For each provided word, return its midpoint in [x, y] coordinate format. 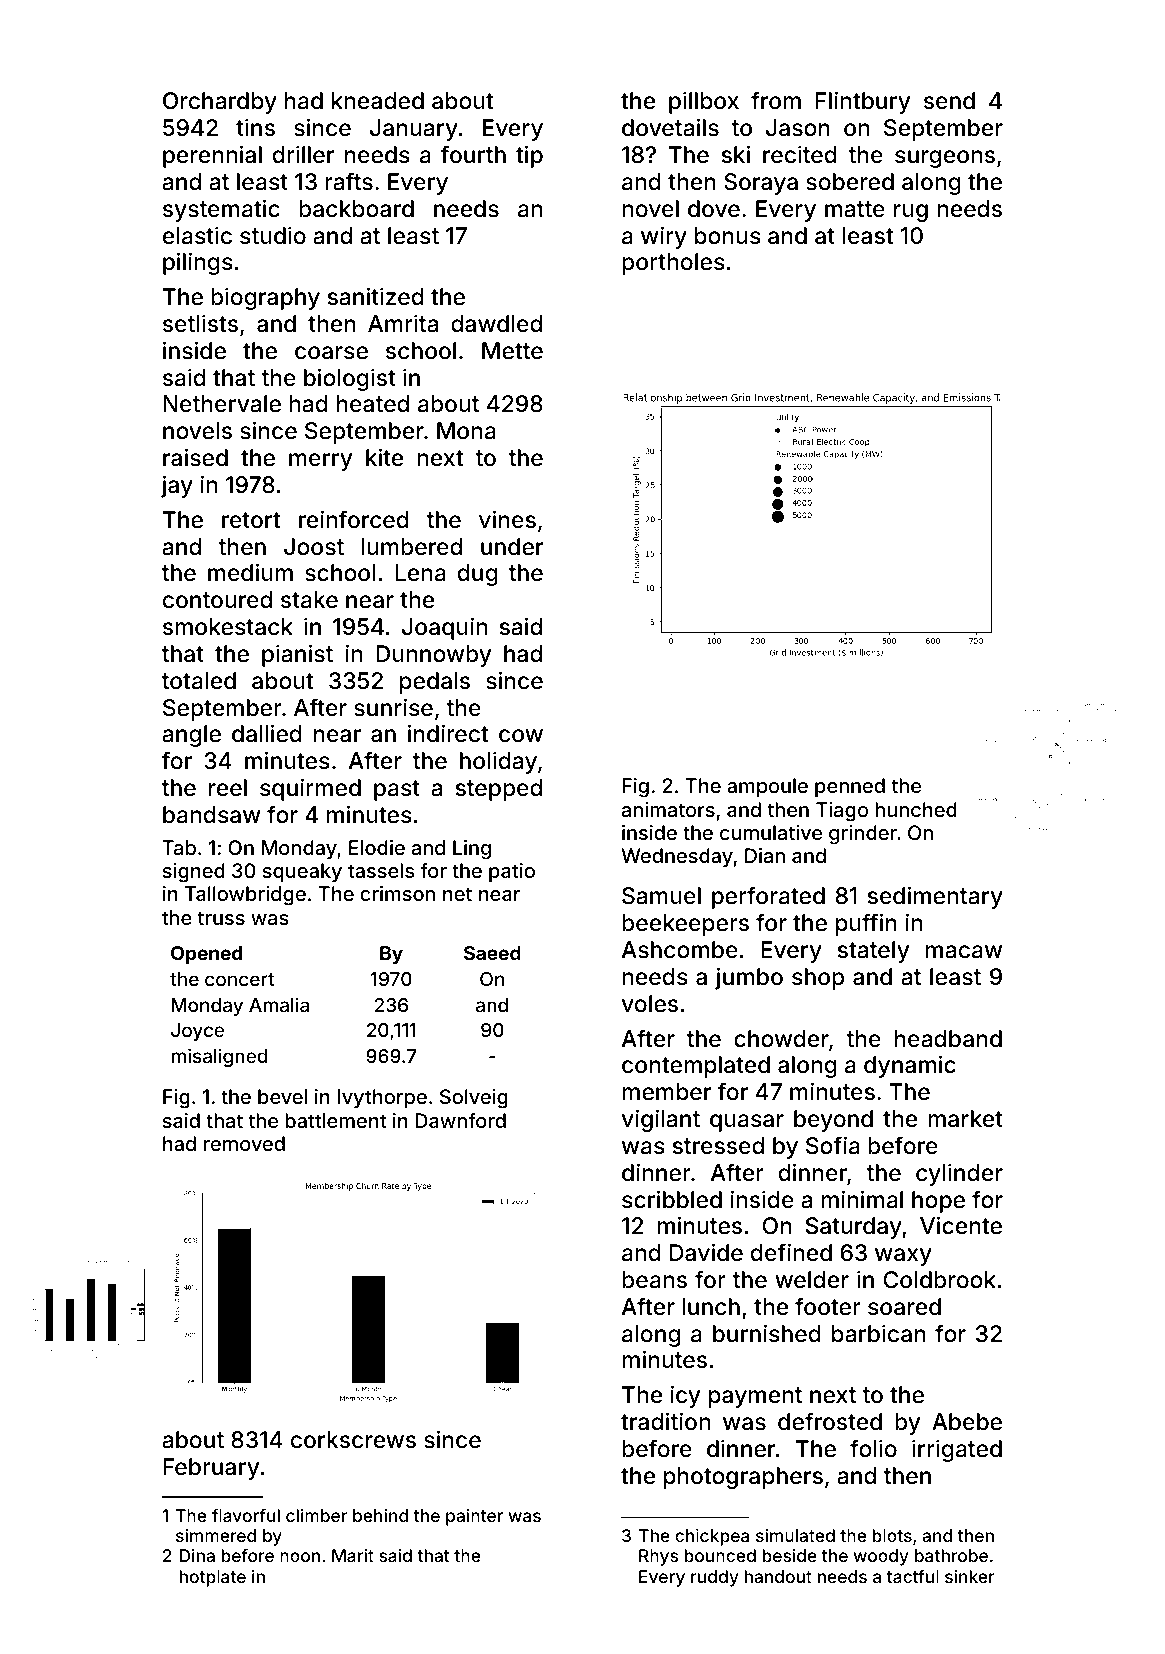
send [949, 101]
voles [650, 1004]
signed [194, 873]
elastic [197, 235]
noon [300, 1557]
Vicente [961, 1225]
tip [529, 156]
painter [474, 1517]
